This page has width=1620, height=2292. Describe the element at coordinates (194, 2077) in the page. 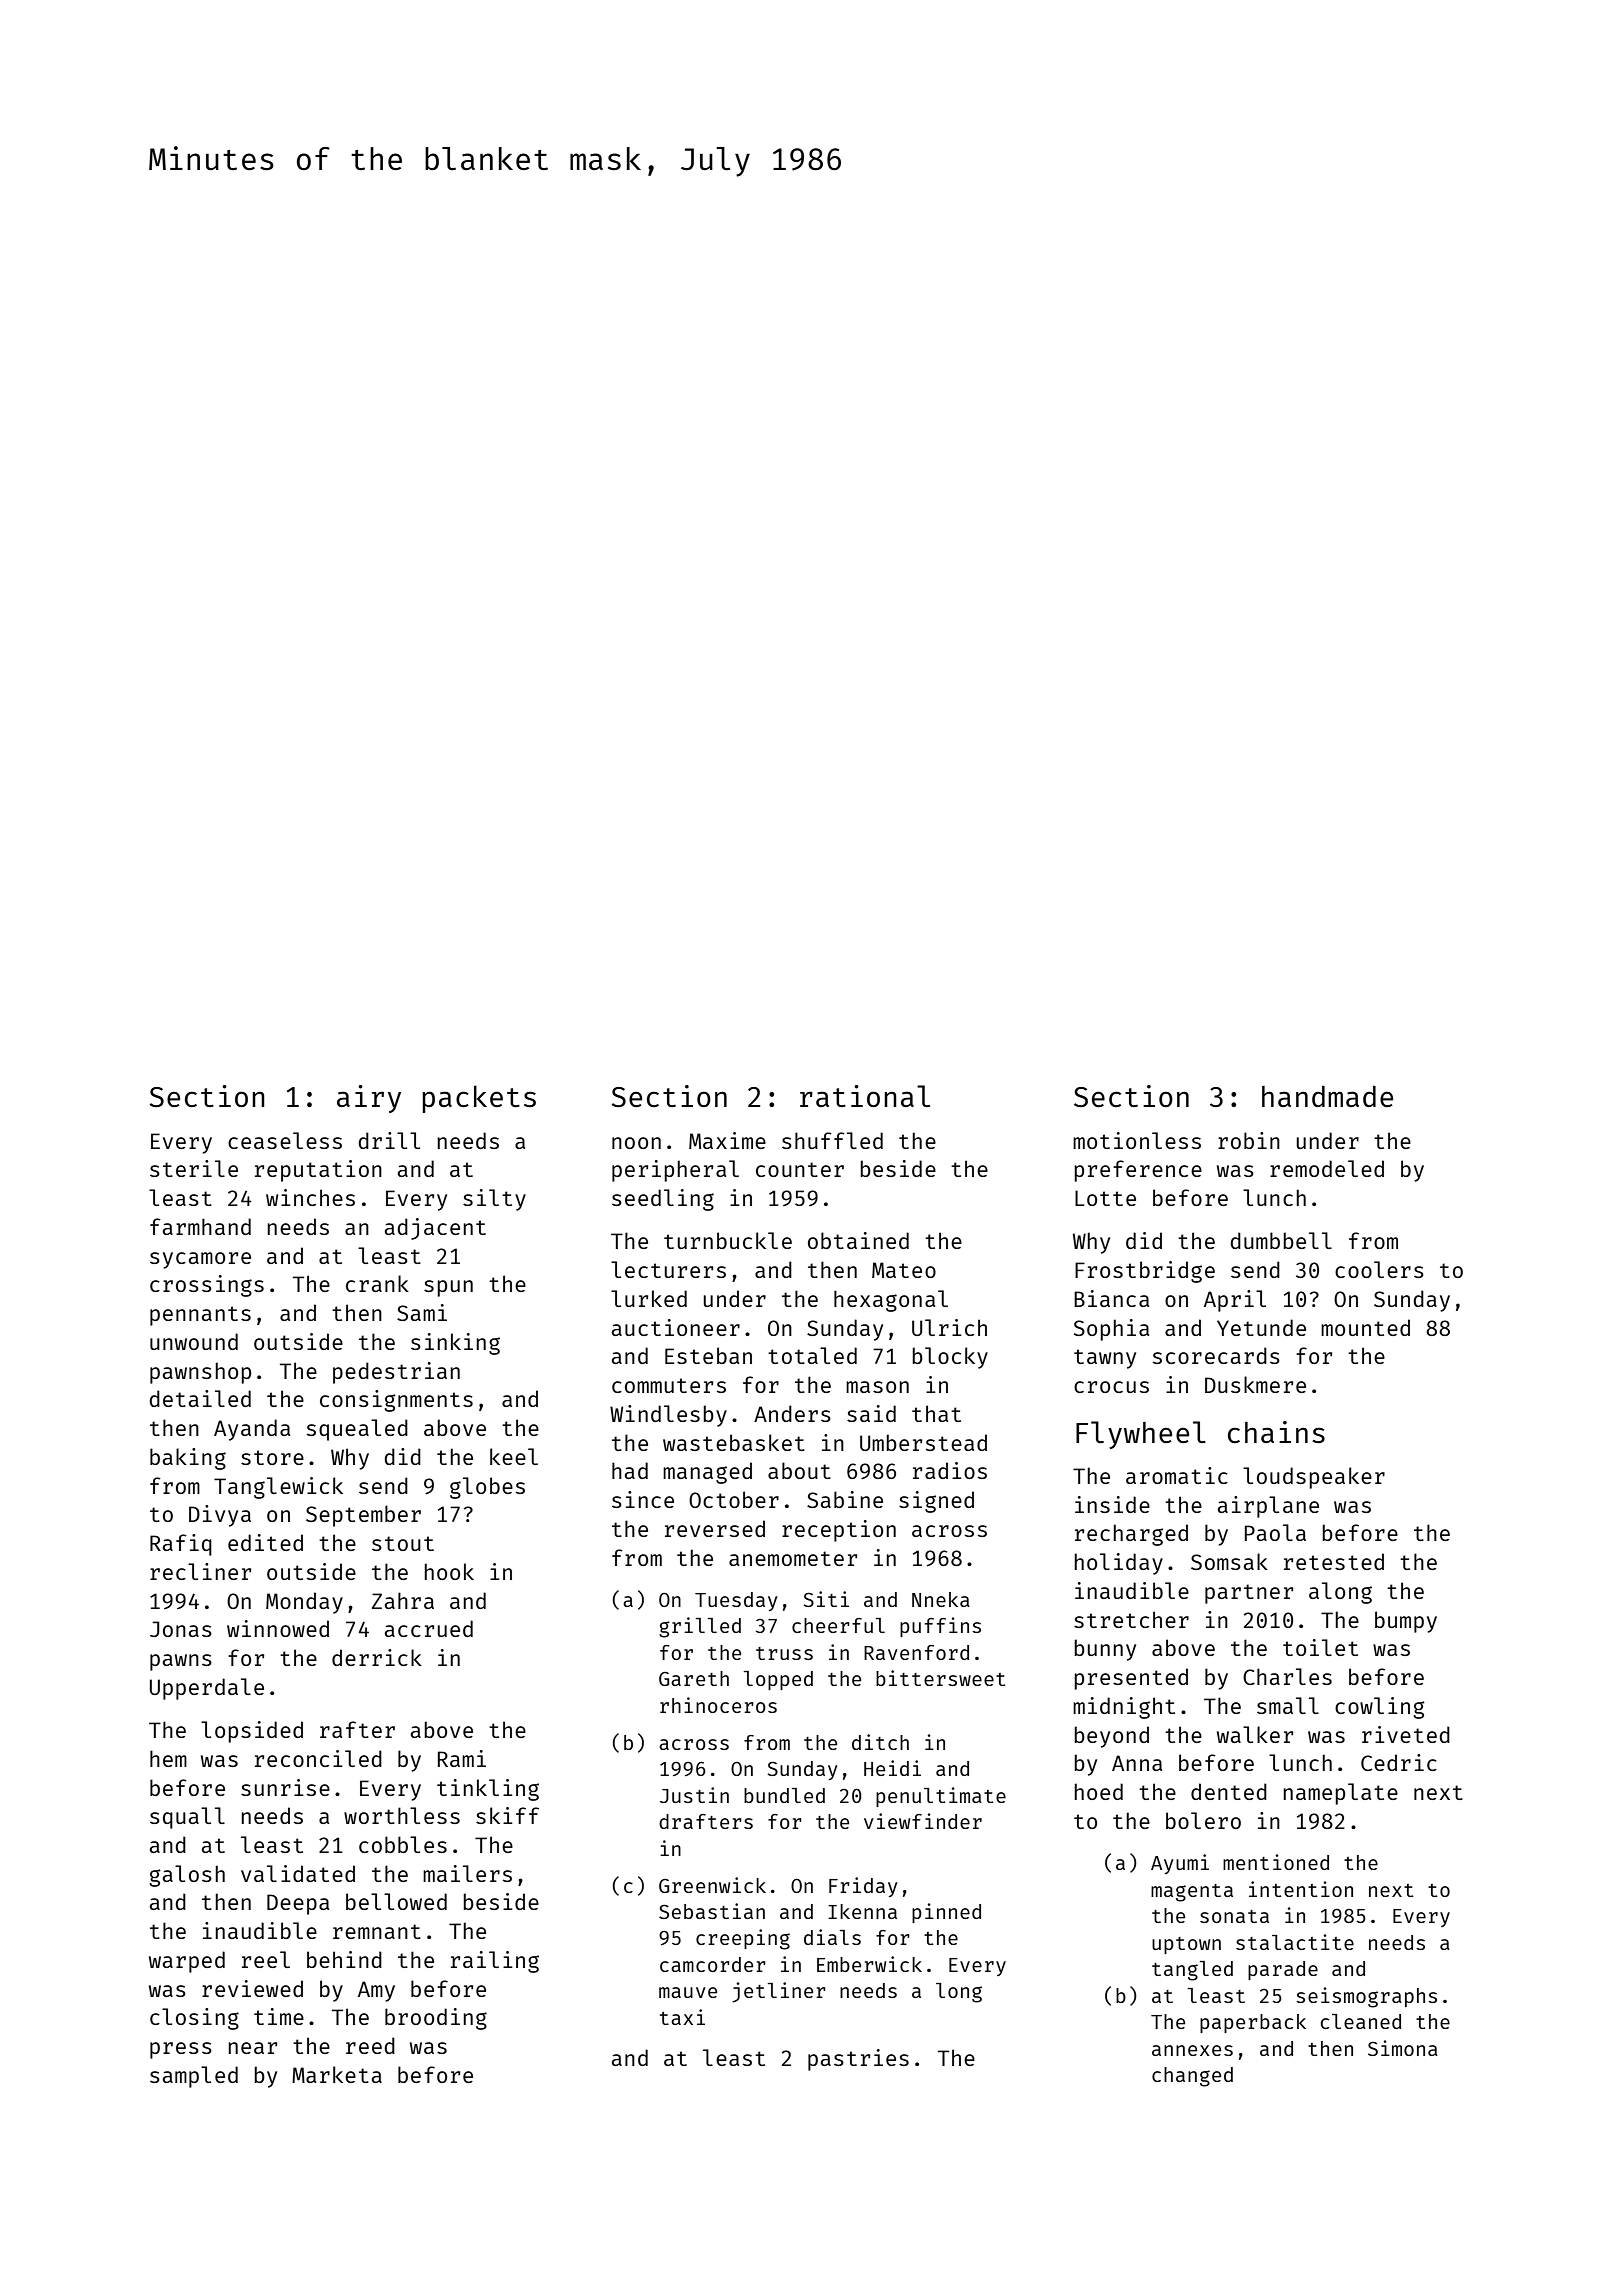

I see `sampled` at that location.
